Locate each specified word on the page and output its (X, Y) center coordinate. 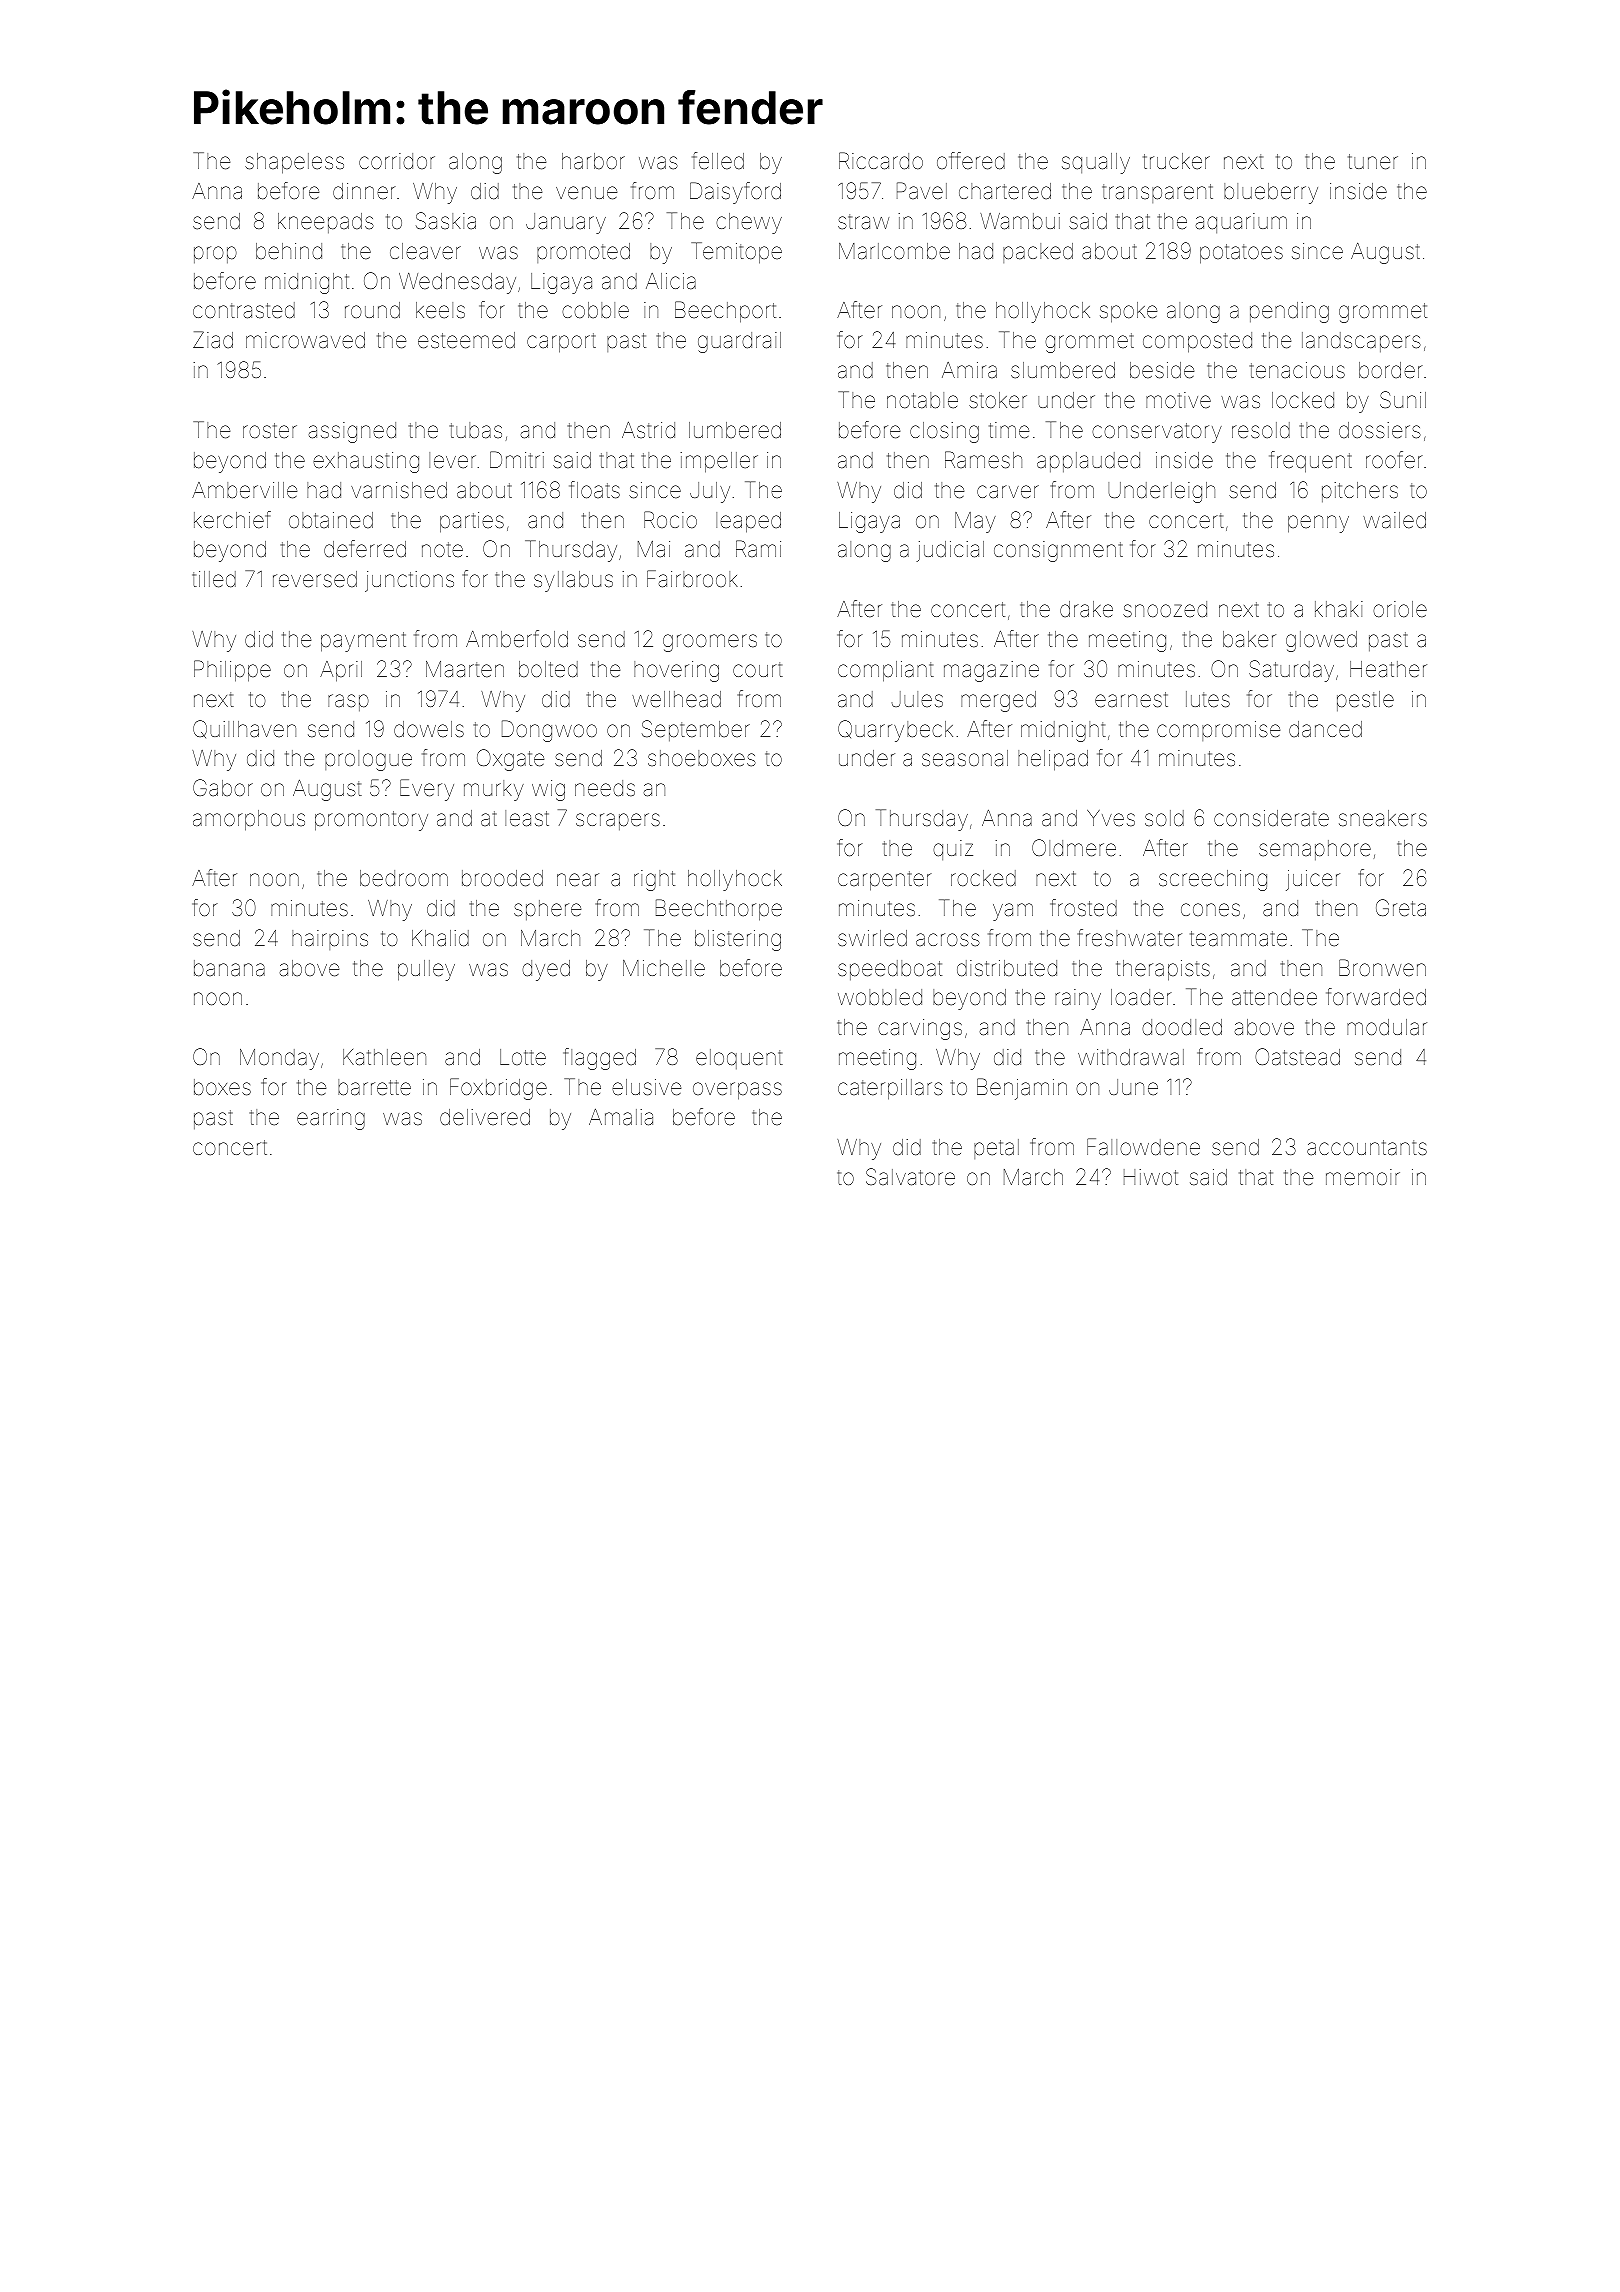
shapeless (294, 163)
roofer (1394, 459)
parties (472, 522)
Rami (758, 548)
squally (1096, 163)
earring (331, 1119)
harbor (593, 161)
